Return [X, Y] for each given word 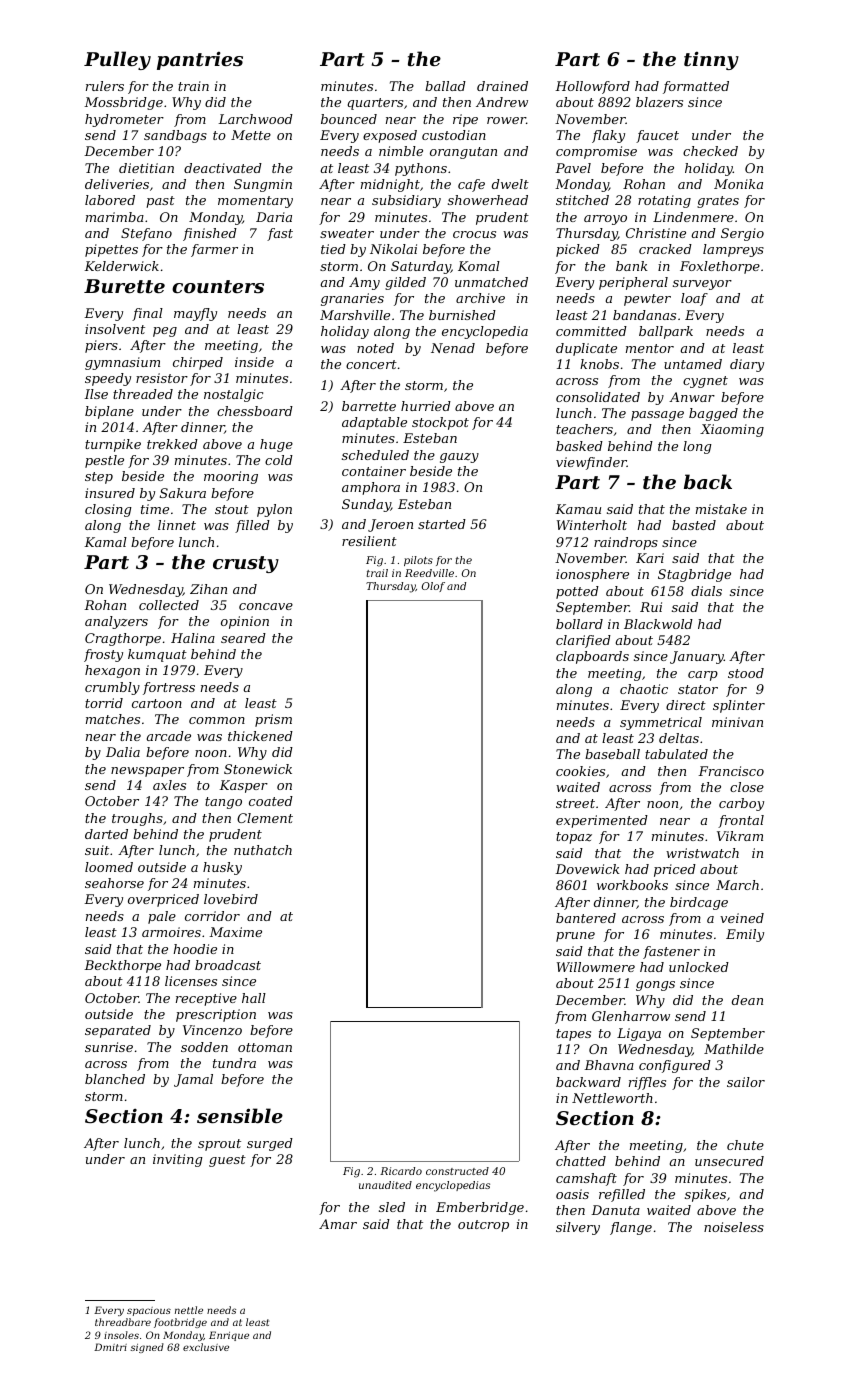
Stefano [146, 234]
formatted [696, 87]
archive [480, 298]
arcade [169, 736]
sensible [240, 1116]
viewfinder [591, 463]
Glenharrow [631, 1016]
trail [377, 573]
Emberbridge [480, 1208]
